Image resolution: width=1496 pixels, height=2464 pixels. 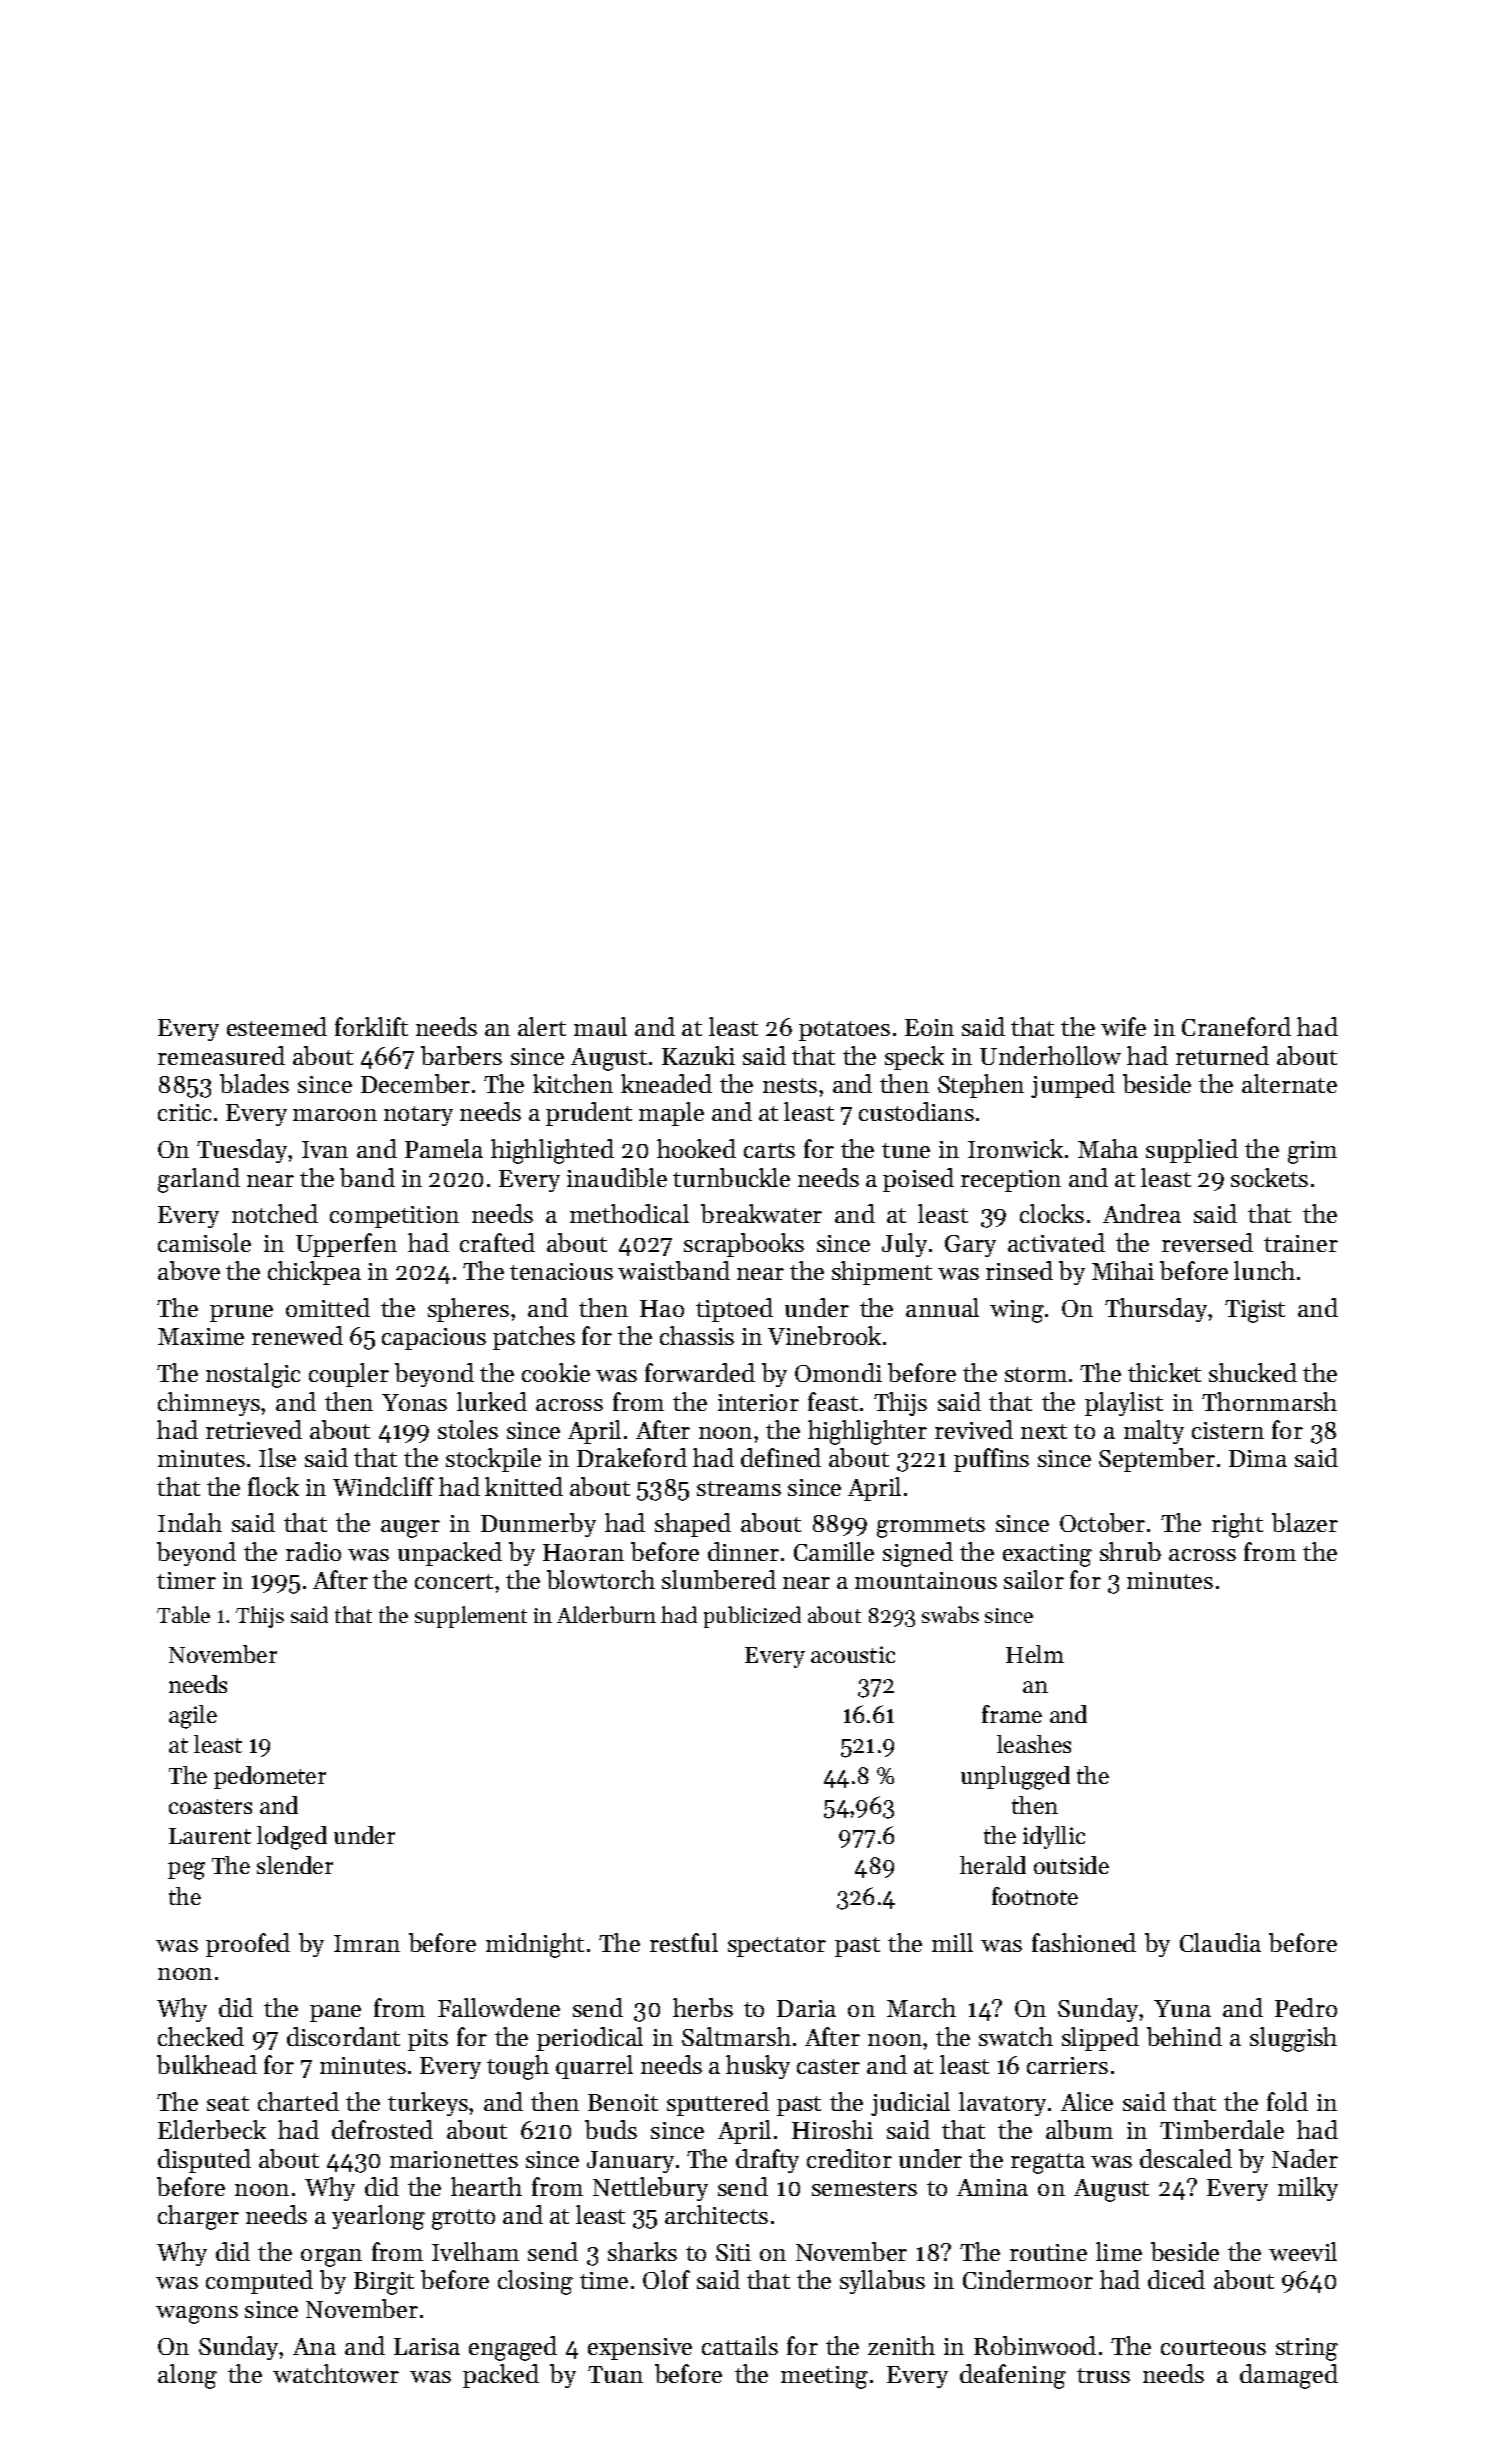 I want to click on Saltmarsh, so click(x=736, y=2036).
